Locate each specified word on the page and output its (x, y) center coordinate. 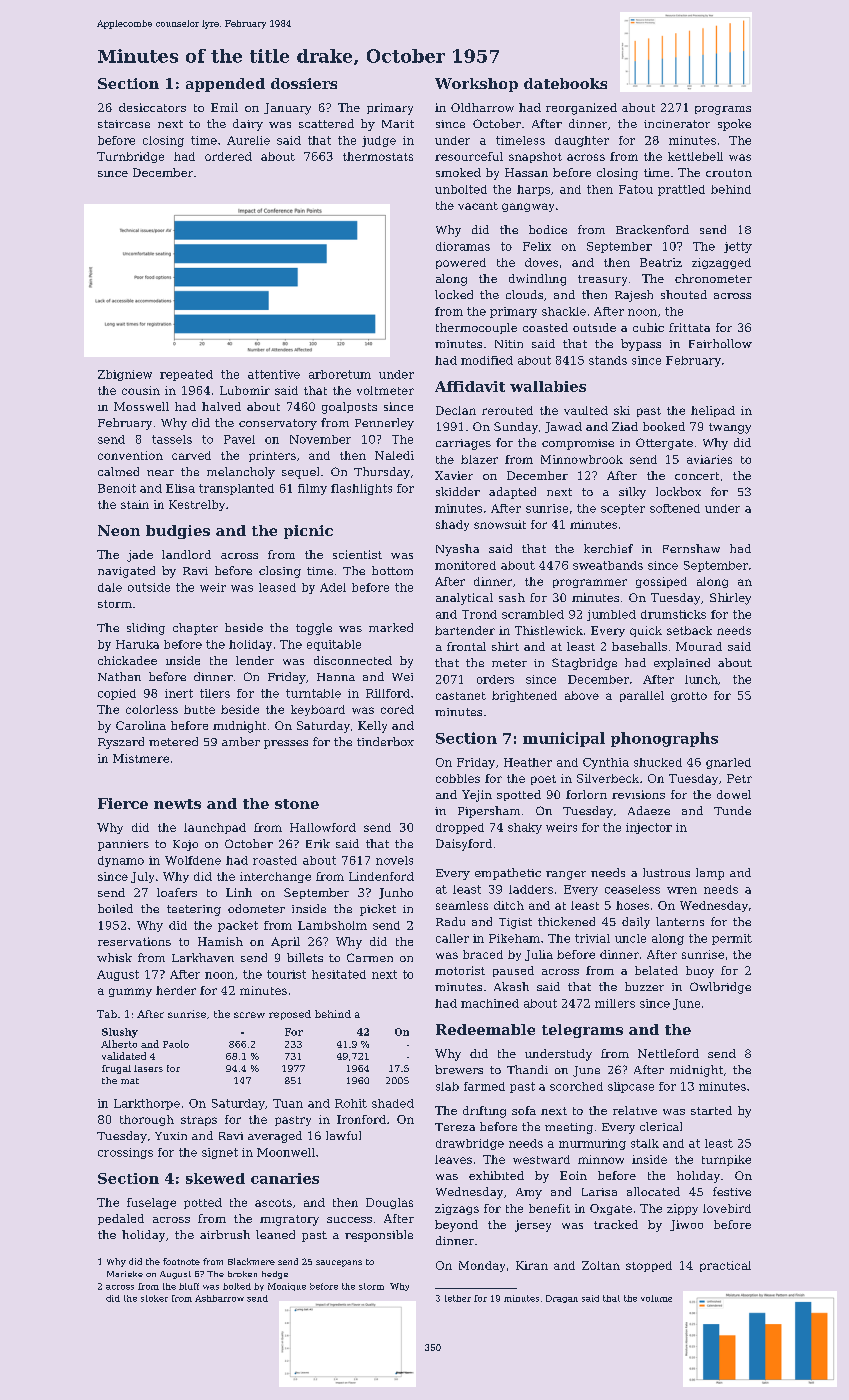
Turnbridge (130, 157)
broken (242, 1274)
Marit (398, 124)
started (711, 1110)
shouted (684, 294)
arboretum (340, 374)
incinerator (677, 124)
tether (458, 1298)
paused (513, 971)
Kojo (185, 845)
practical (725, 1266)
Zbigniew (125, 375)
